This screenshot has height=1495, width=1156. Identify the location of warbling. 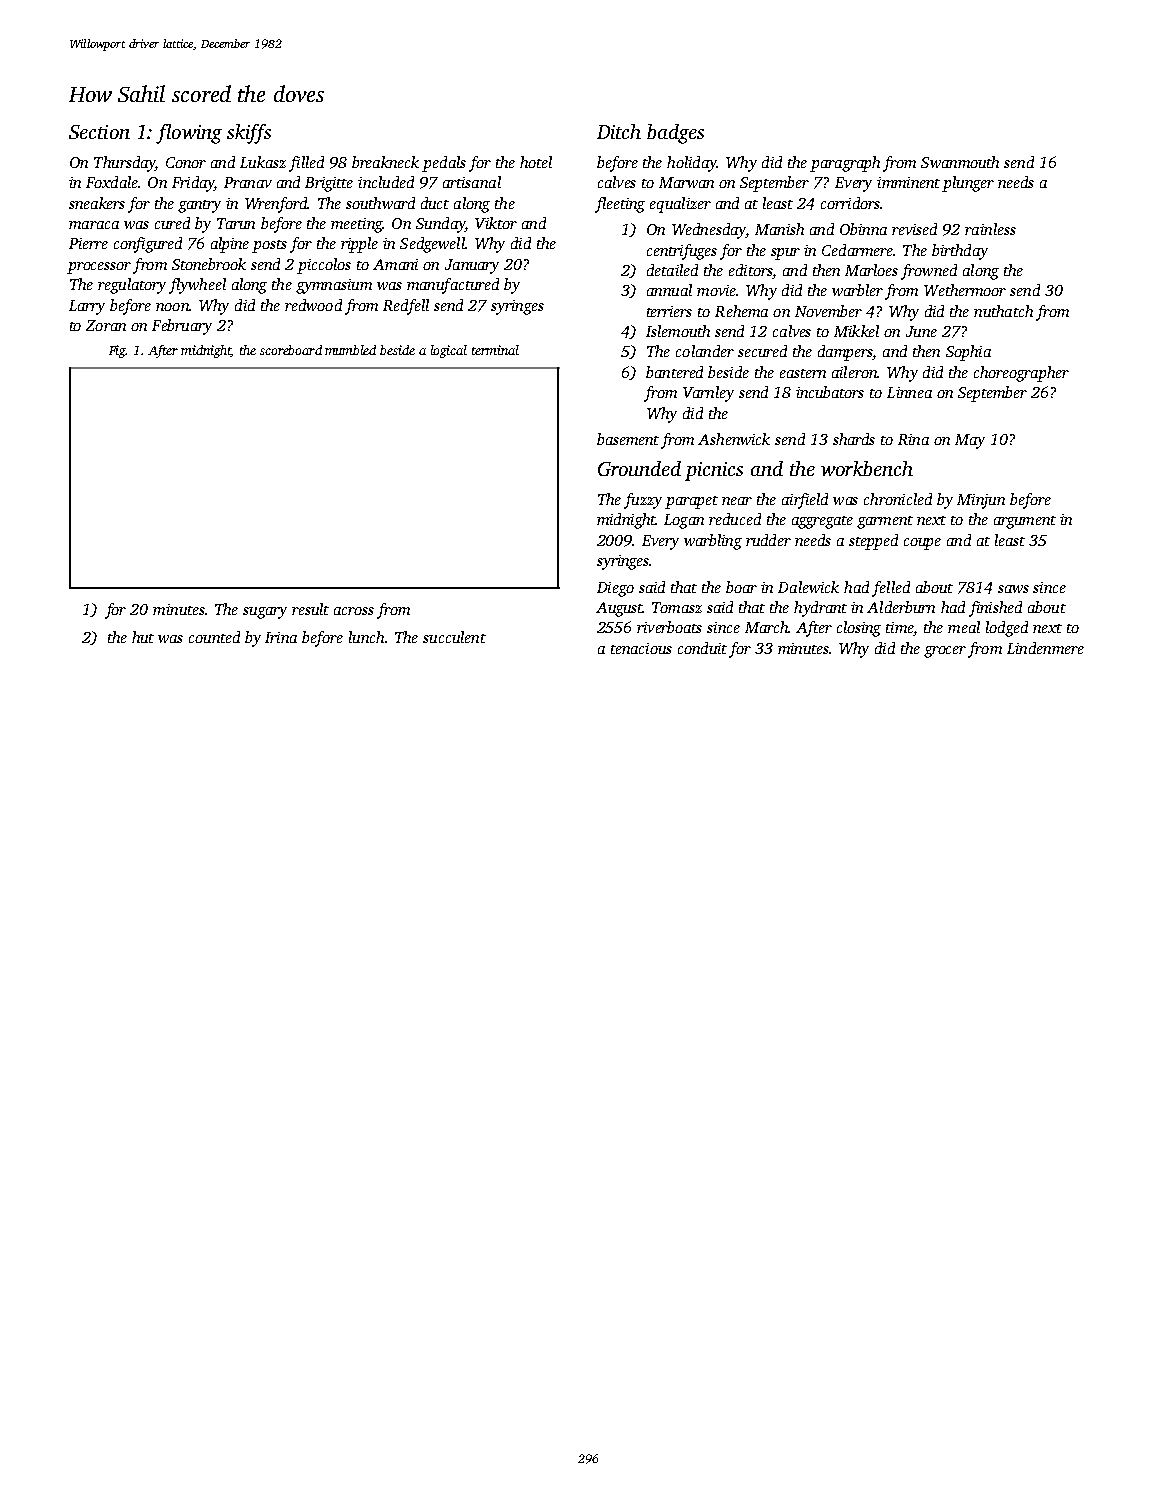
(713, 542).
